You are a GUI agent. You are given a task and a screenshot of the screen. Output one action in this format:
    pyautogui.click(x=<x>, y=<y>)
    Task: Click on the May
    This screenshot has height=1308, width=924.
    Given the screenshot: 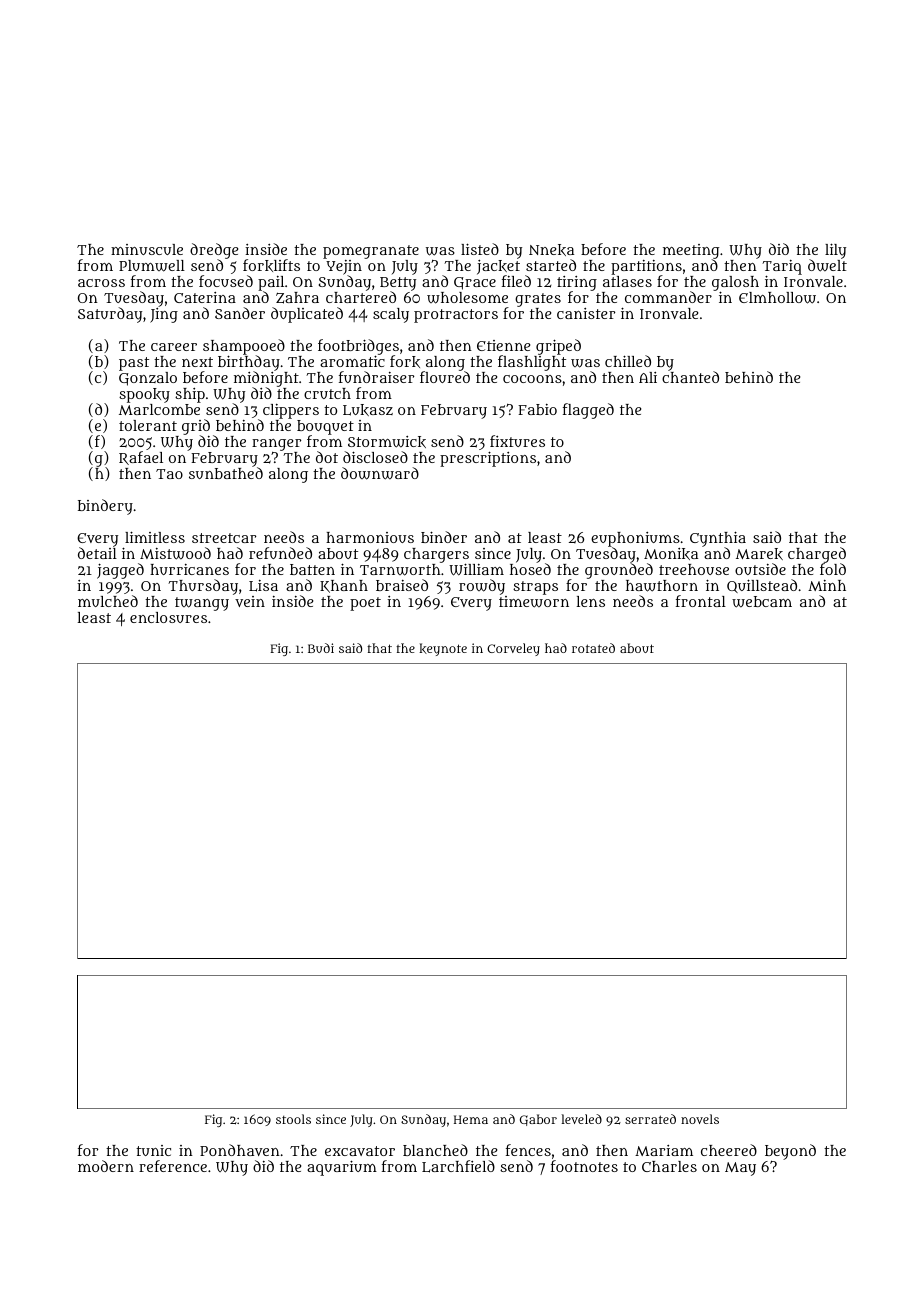 What is the action you would take?
    pyautogui.click(x=740, y=1169)
